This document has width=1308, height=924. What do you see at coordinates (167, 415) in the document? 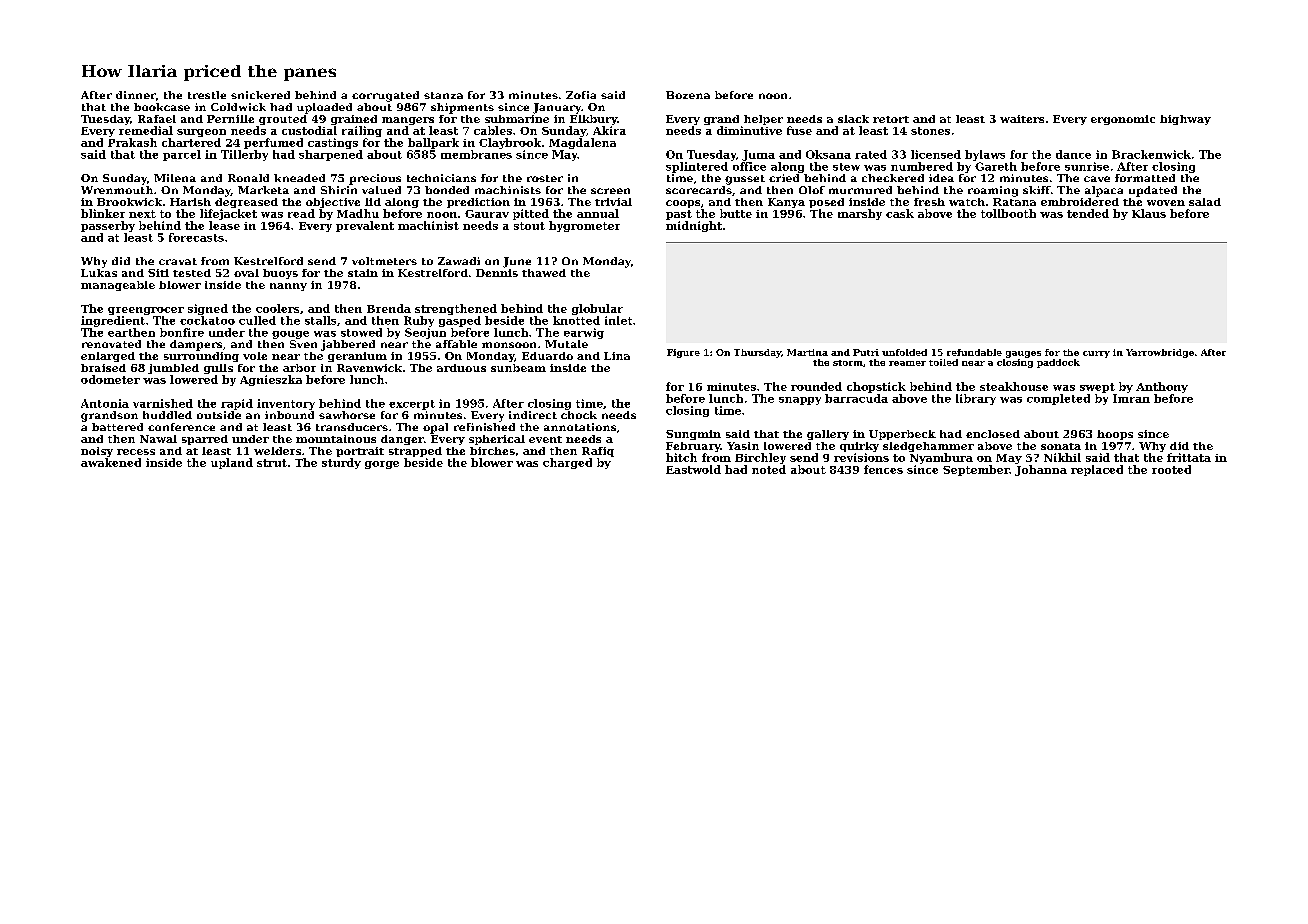
I see `huddled` at bounding box center [167, 415].
